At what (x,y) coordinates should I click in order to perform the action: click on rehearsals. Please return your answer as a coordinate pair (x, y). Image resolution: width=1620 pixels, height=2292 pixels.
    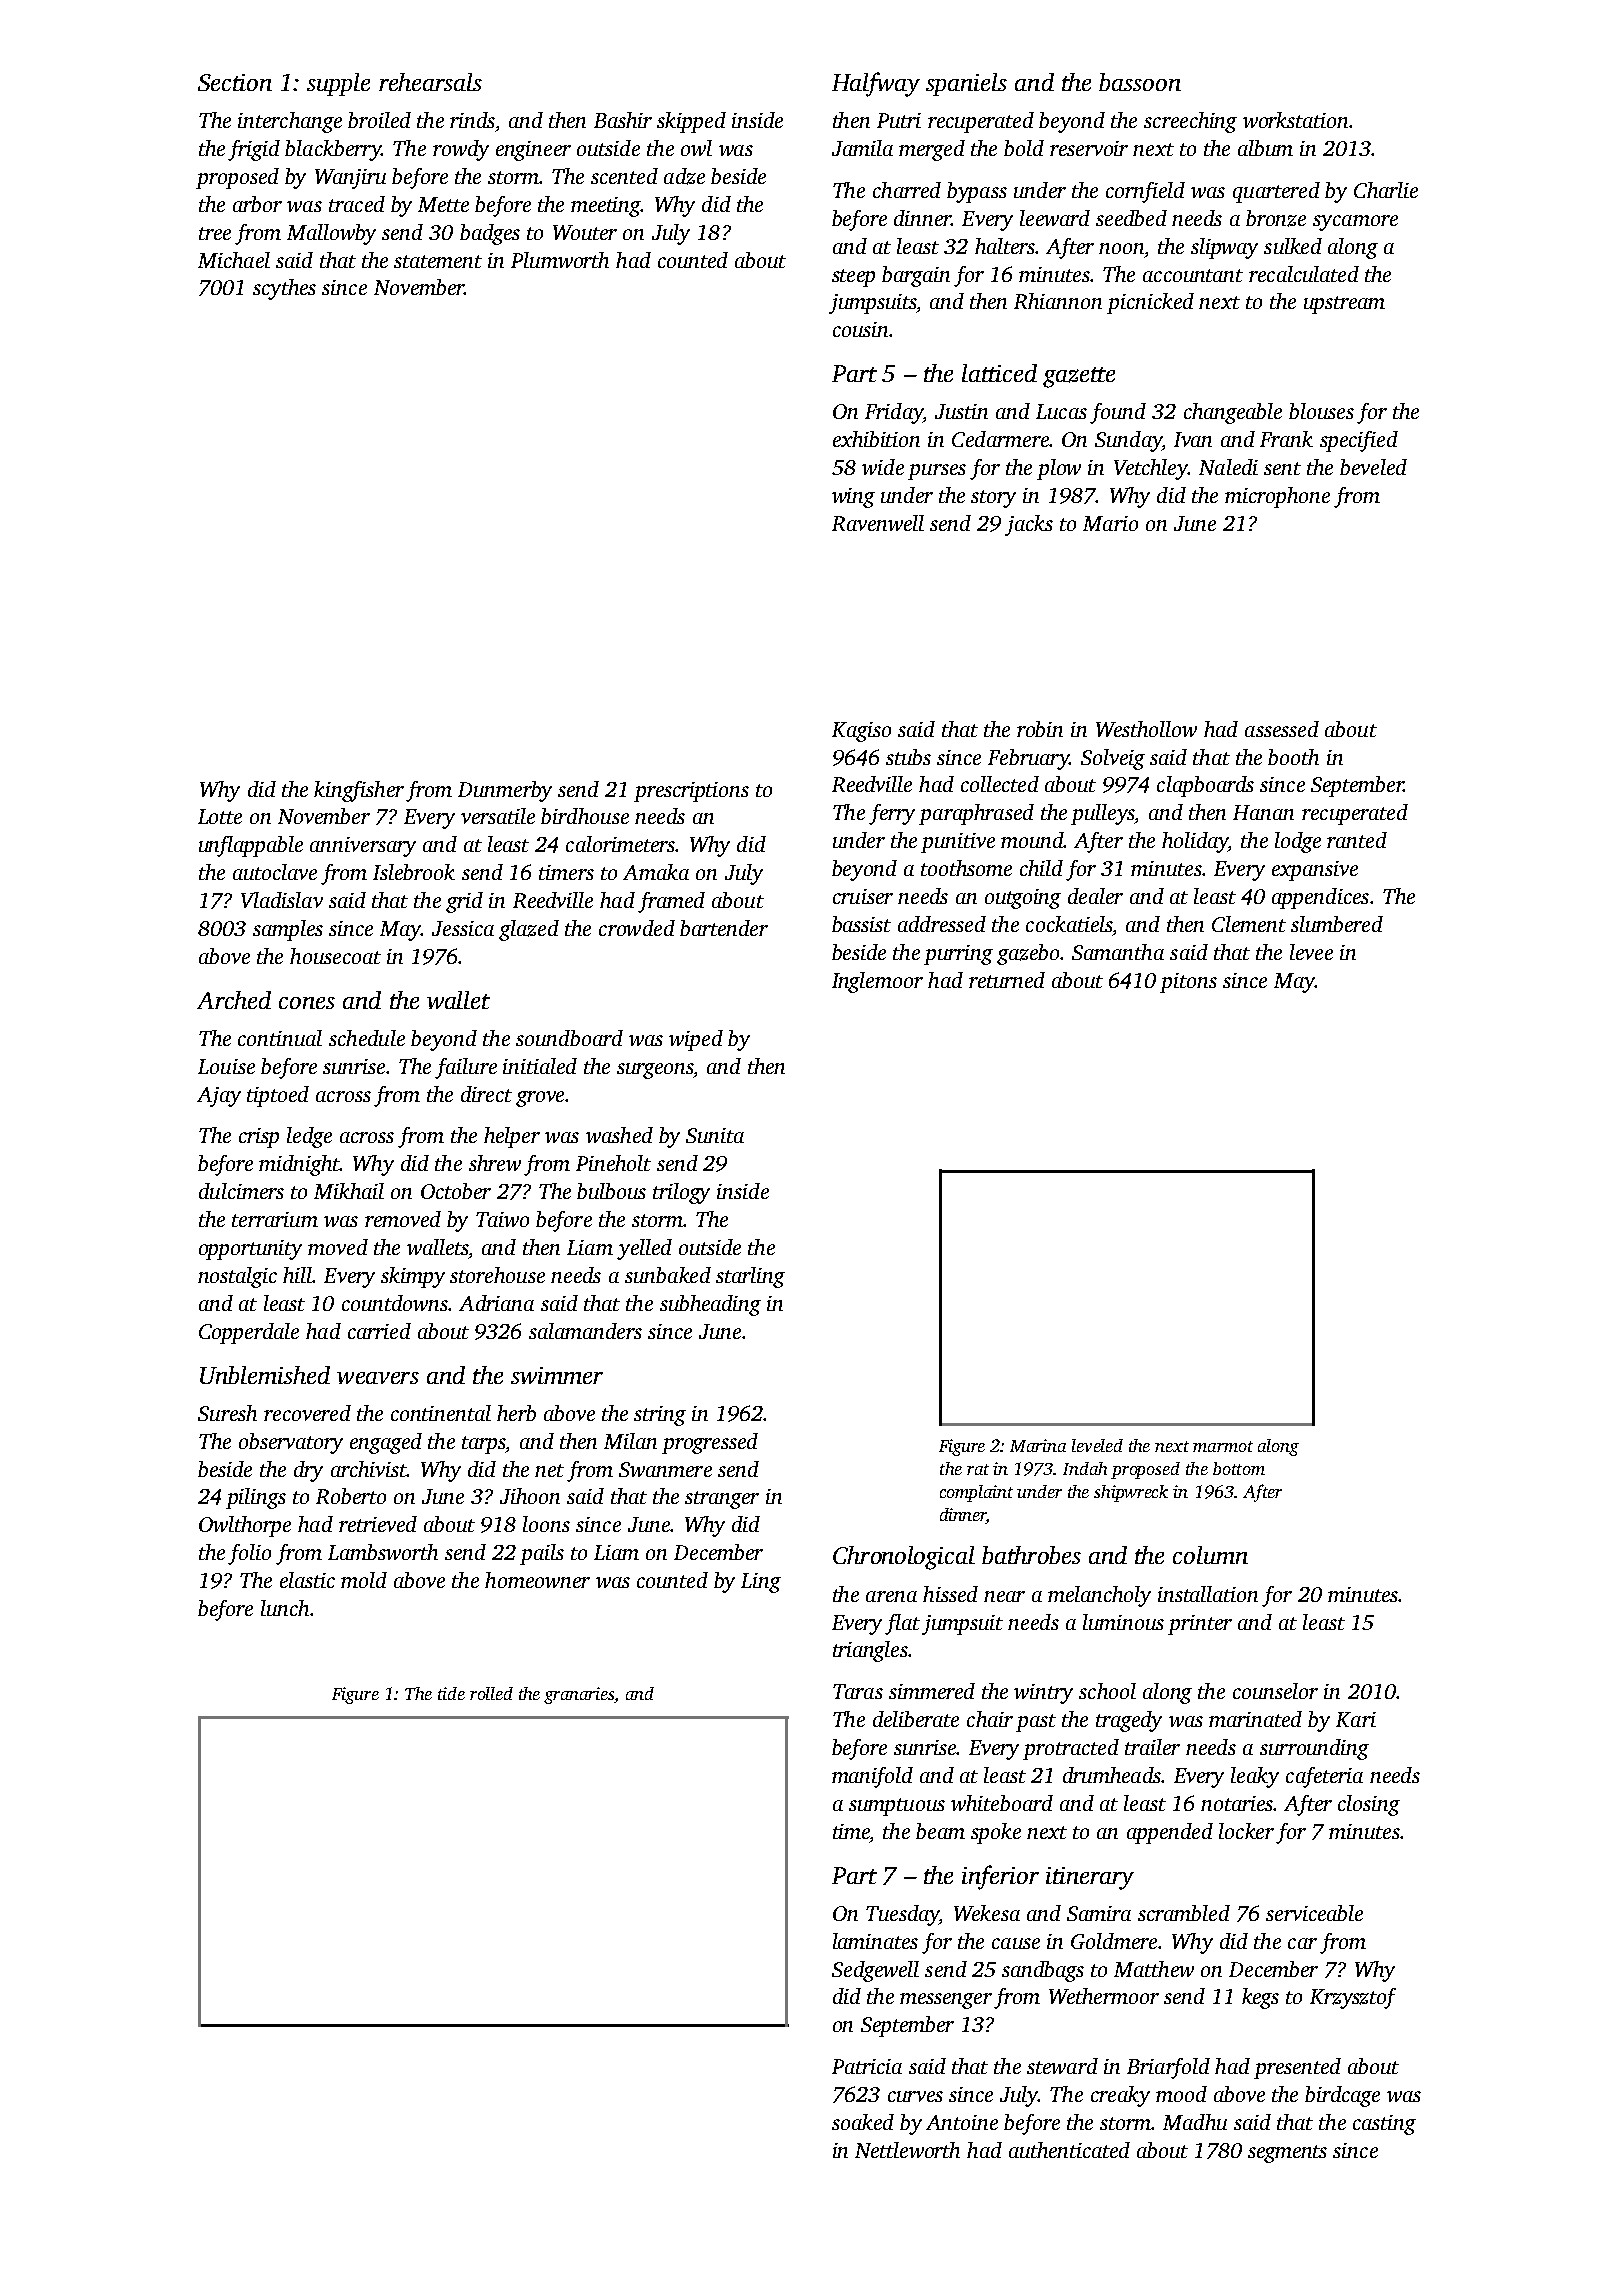
    Looking at the image, I should click on (430, 82).
